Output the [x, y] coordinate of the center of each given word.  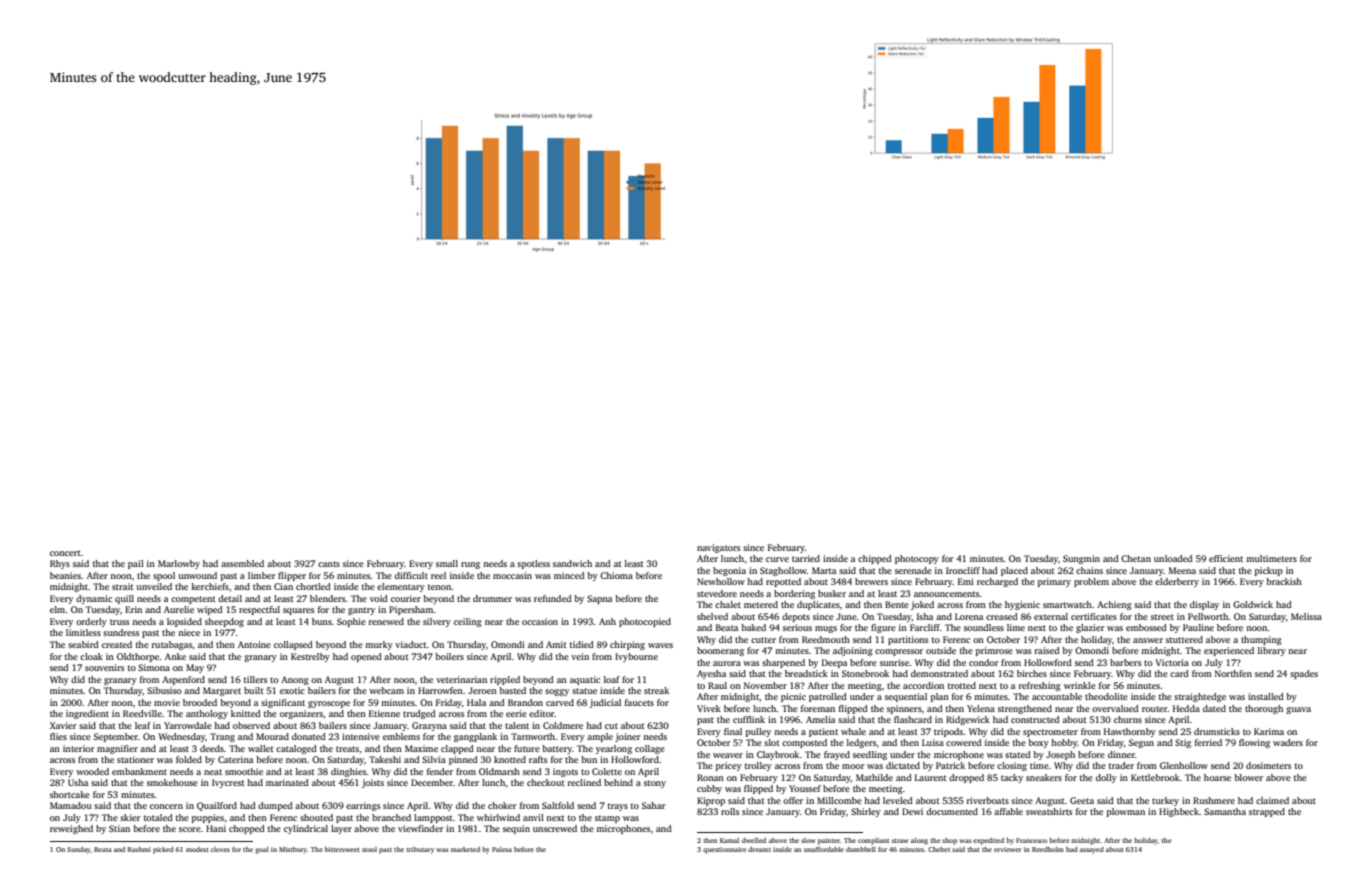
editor [542, 713]
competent [193, 600]
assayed [1092, 850]
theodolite [1106, 696]
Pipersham [411, 610]
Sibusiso [164, 690]
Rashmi [139, 849]
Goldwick [1253, 604]
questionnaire [725, 850]
